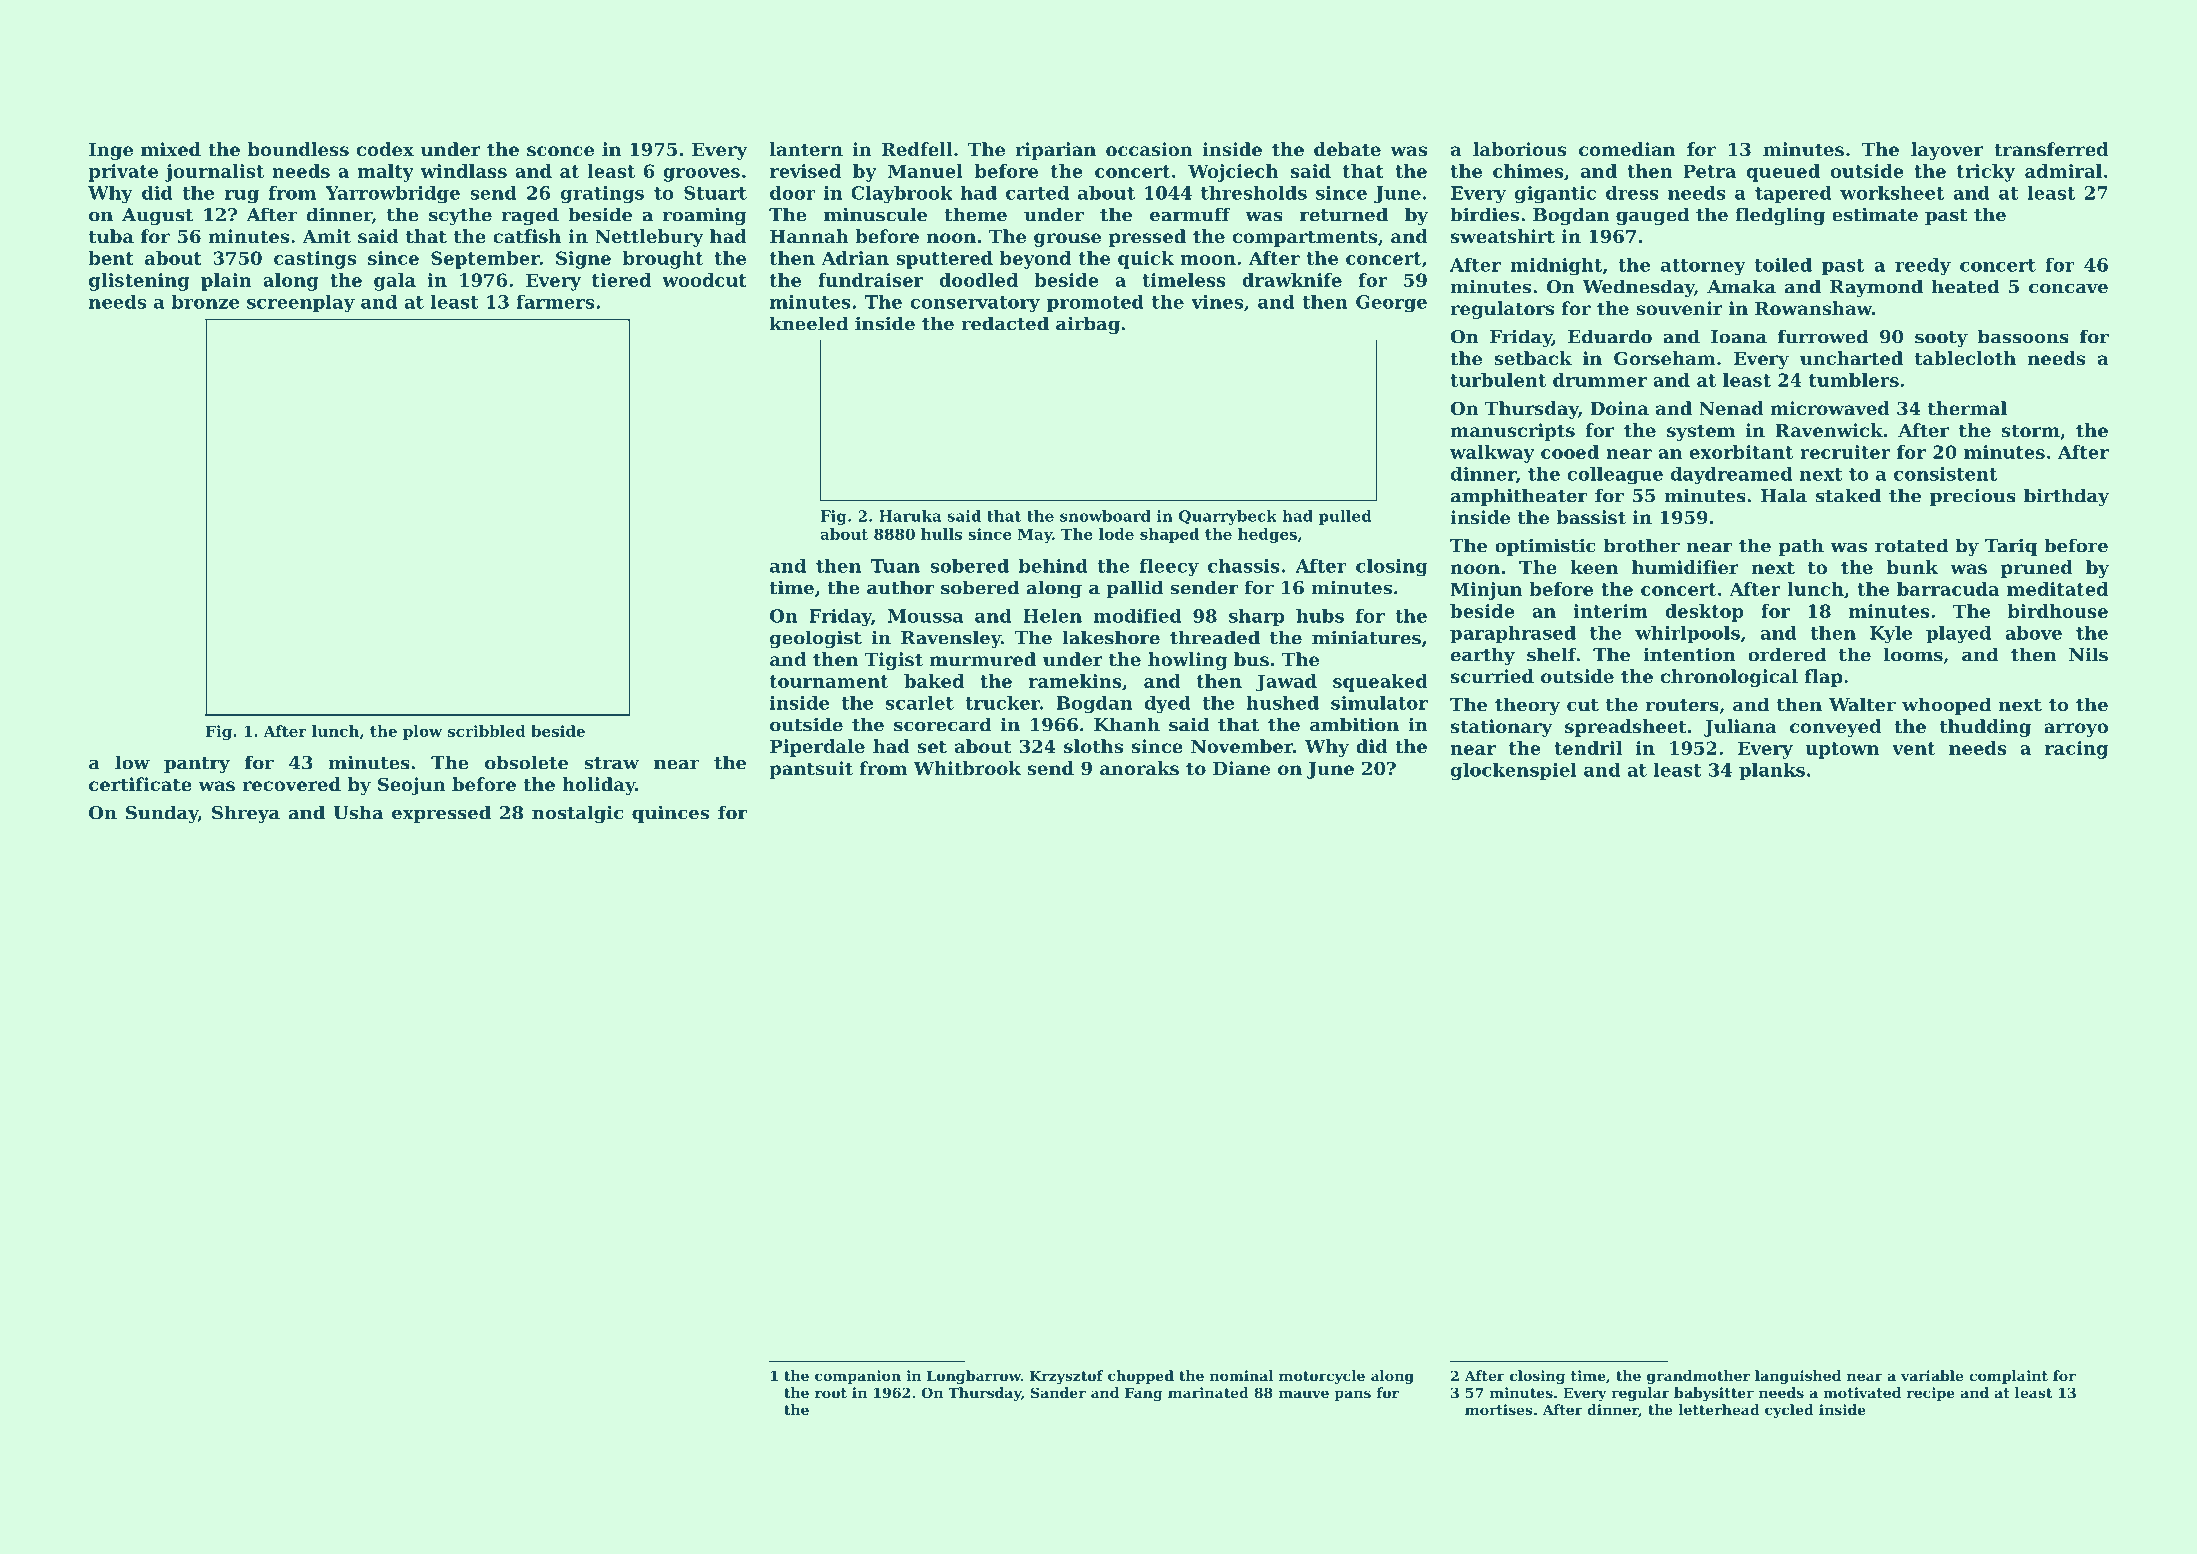 The height and width of the screenshot is (1554, 2197). I want to click on root, so click(831, 1393).
